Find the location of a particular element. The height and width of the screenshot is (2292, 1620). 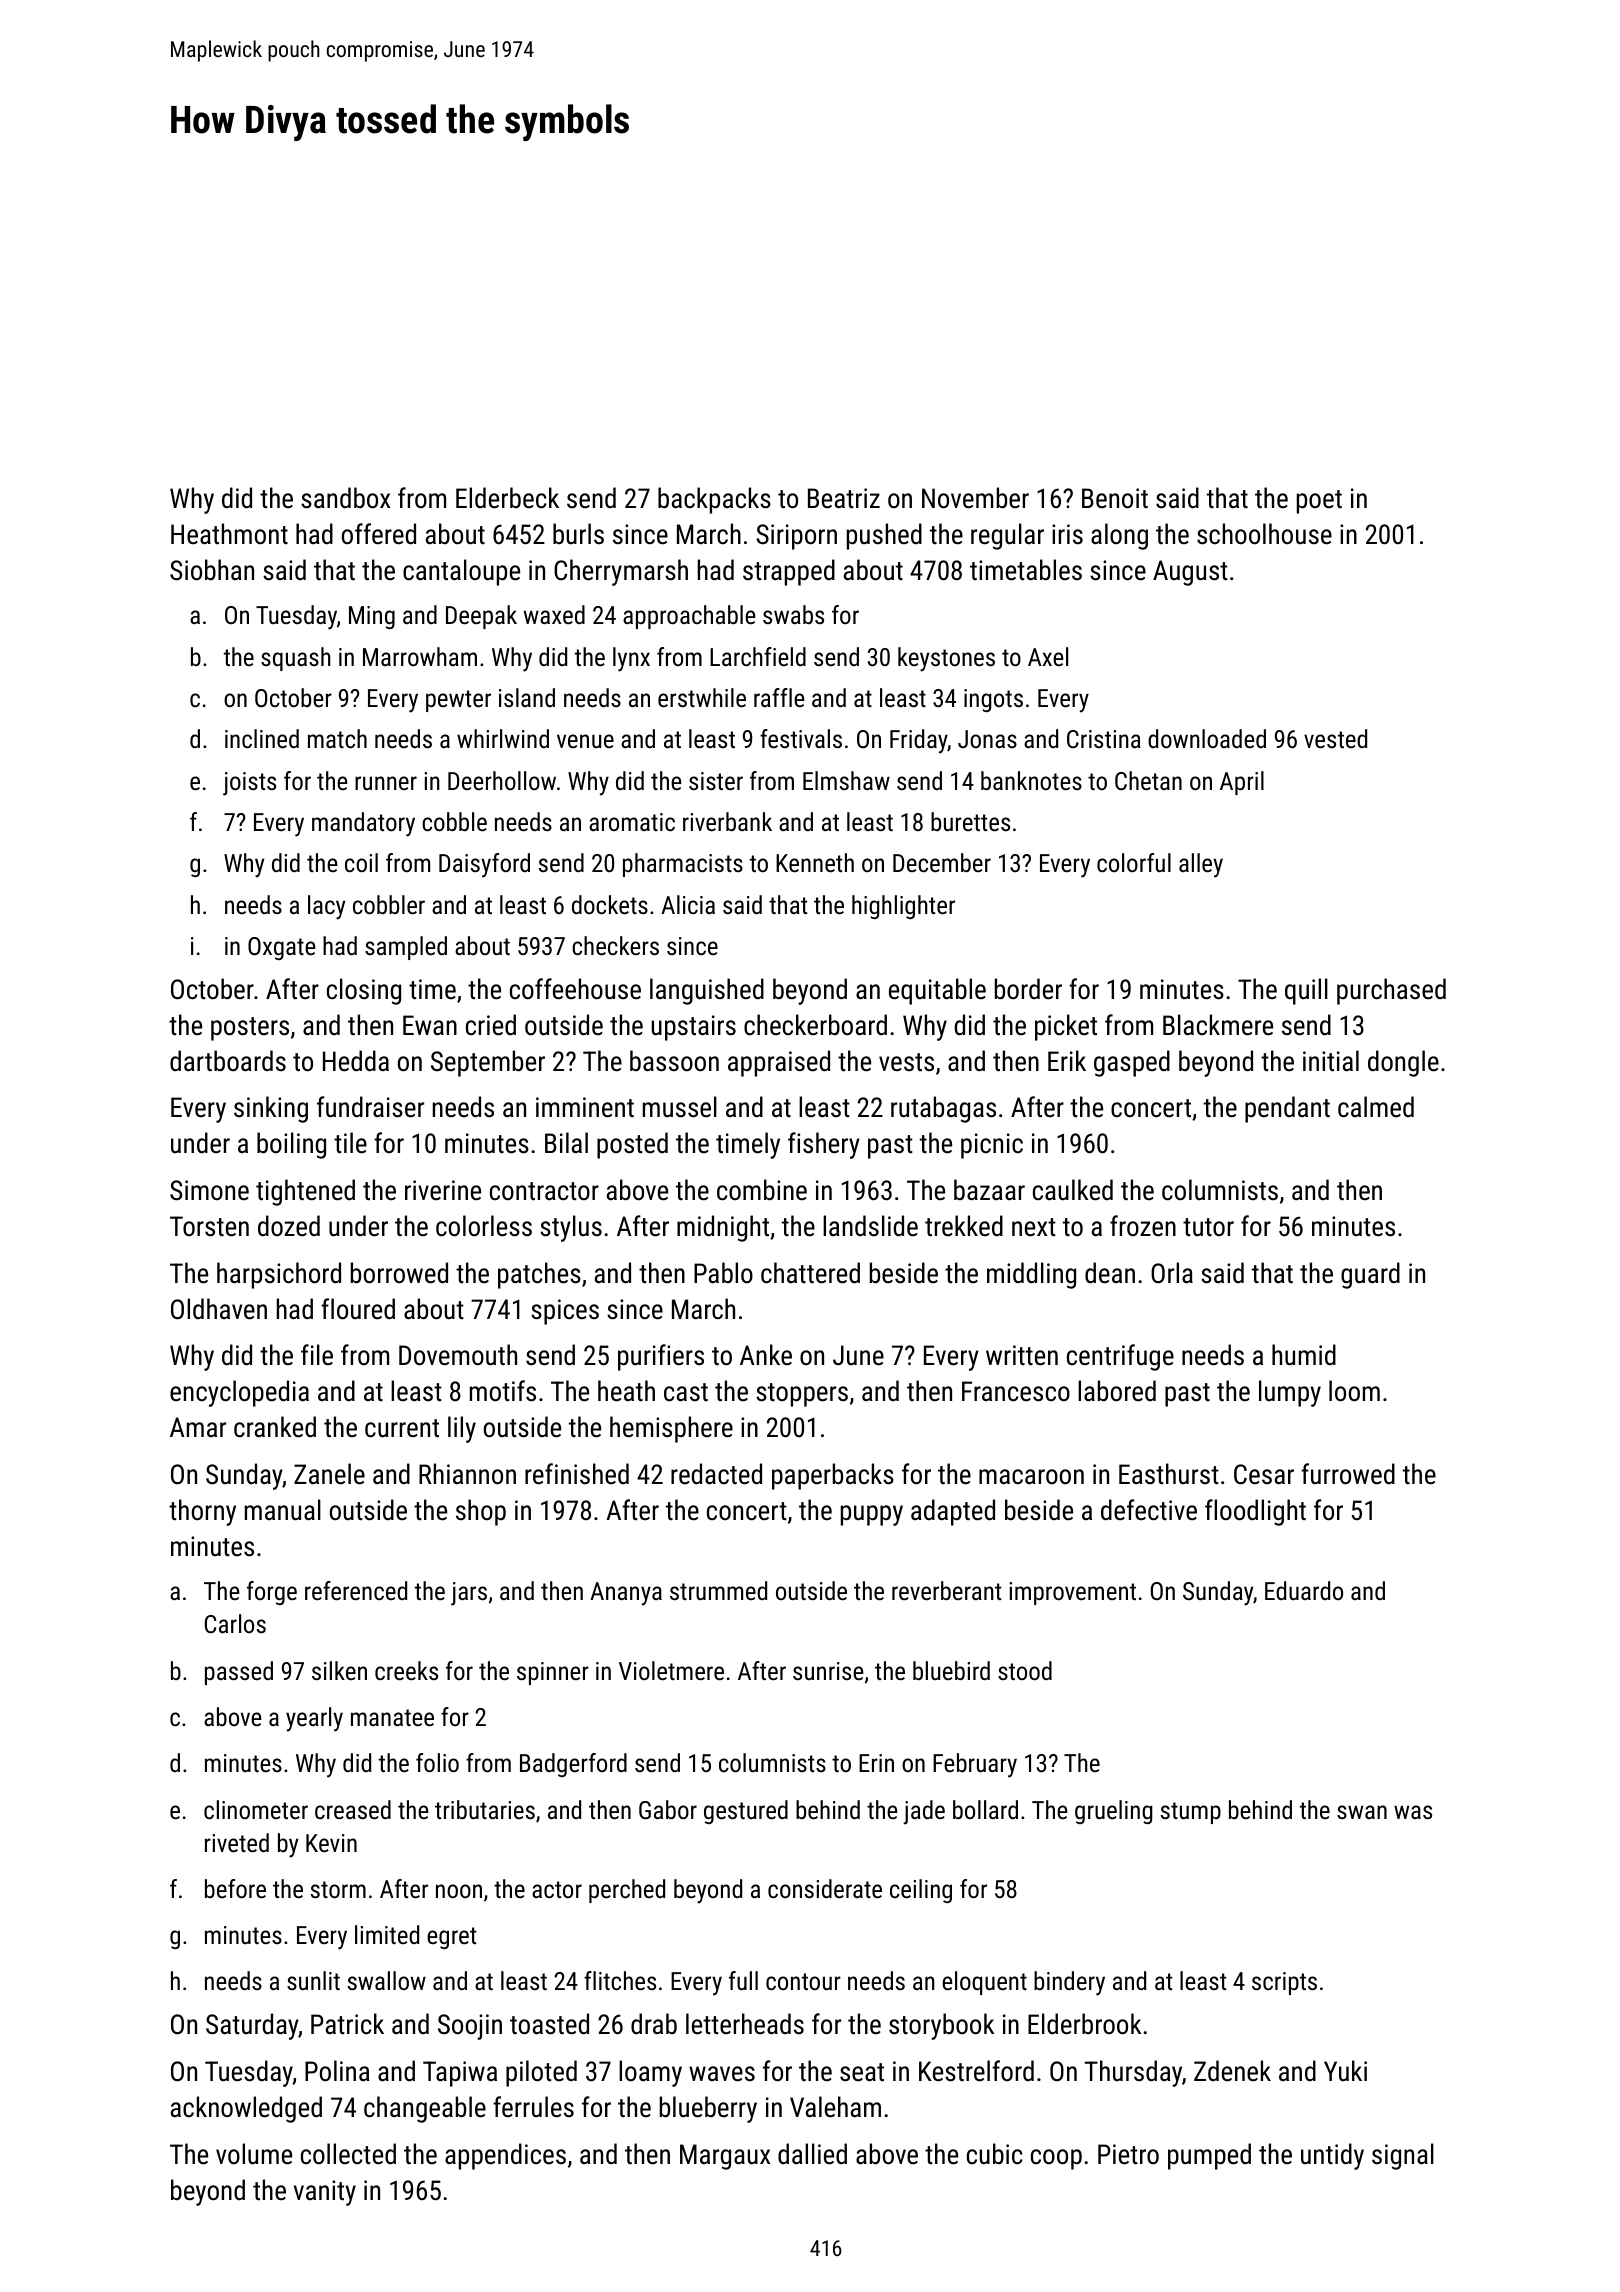

coffeehouse is located at coordinates (575, 989).
